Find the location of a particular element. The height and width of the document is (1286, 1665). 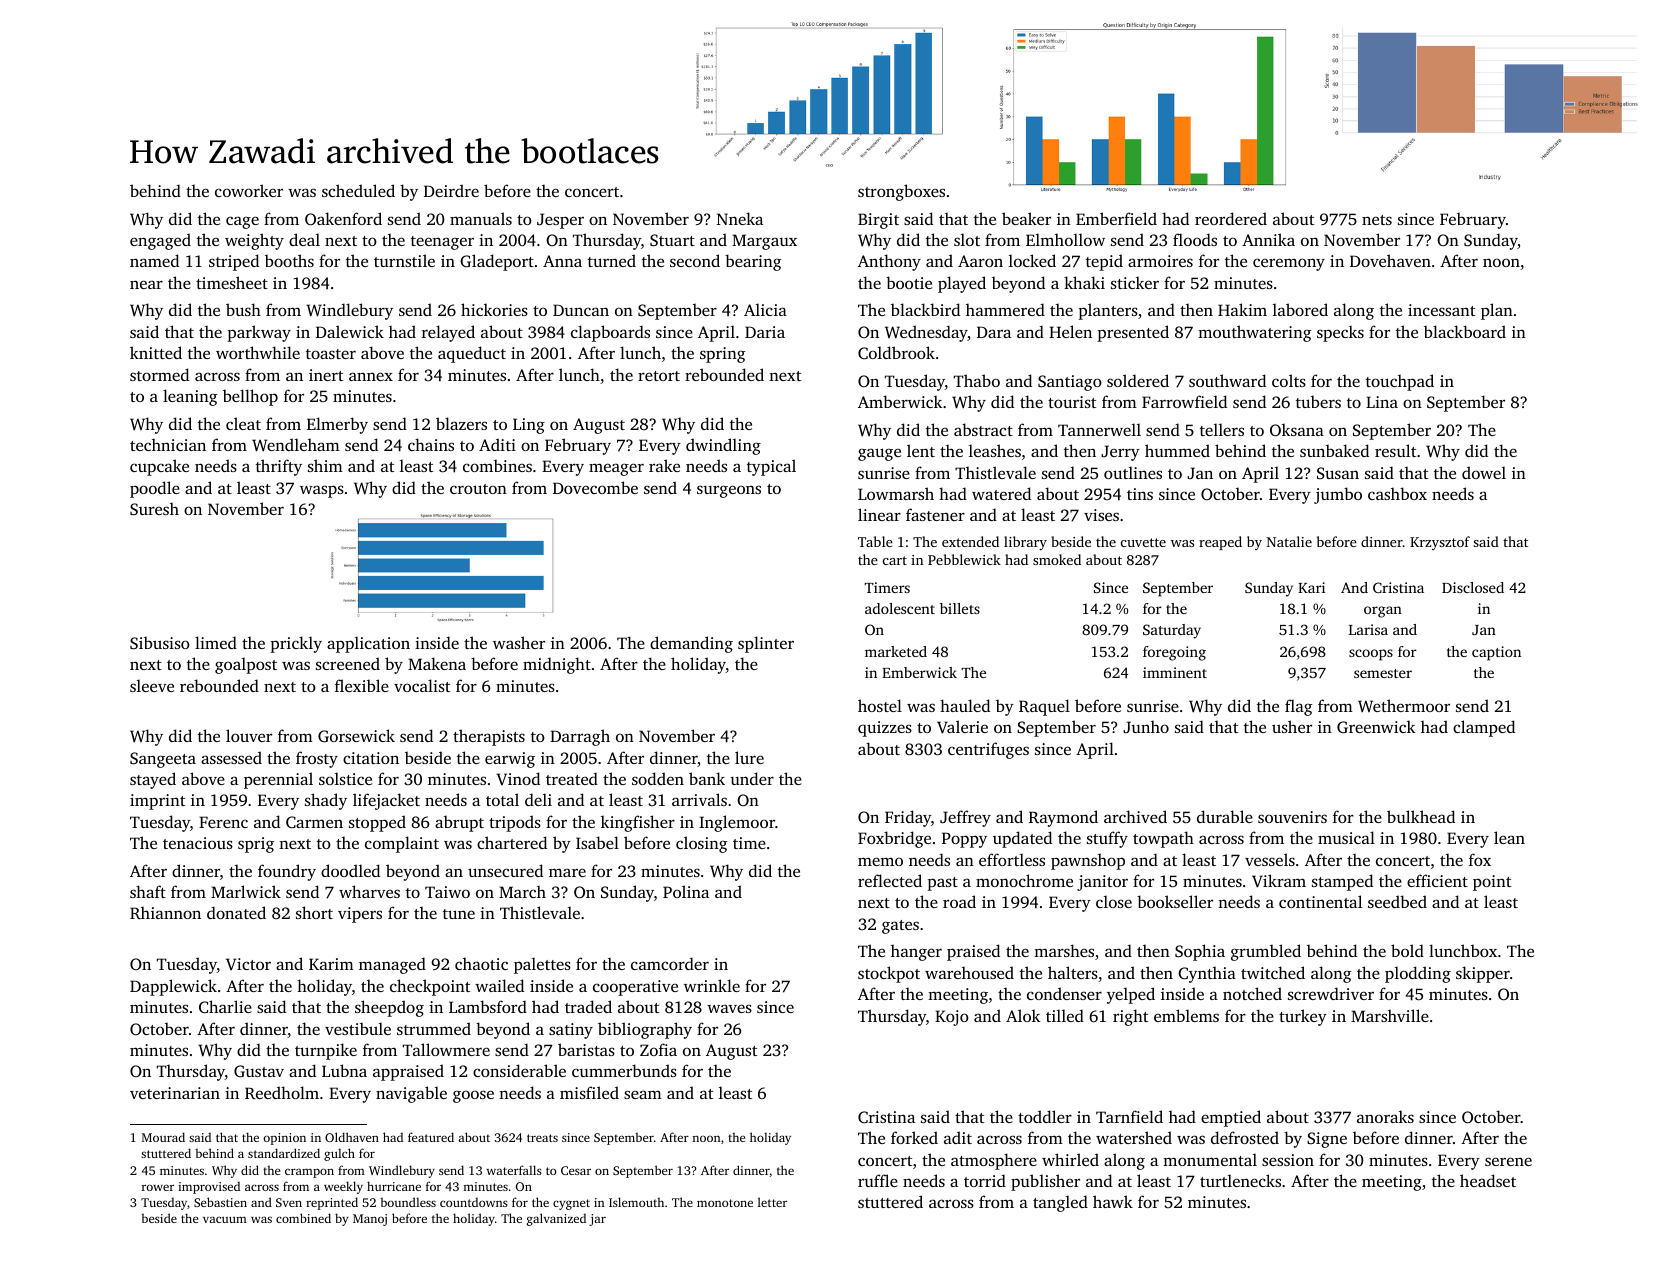

Krzysztof is located at coordinates (1440, 543).
